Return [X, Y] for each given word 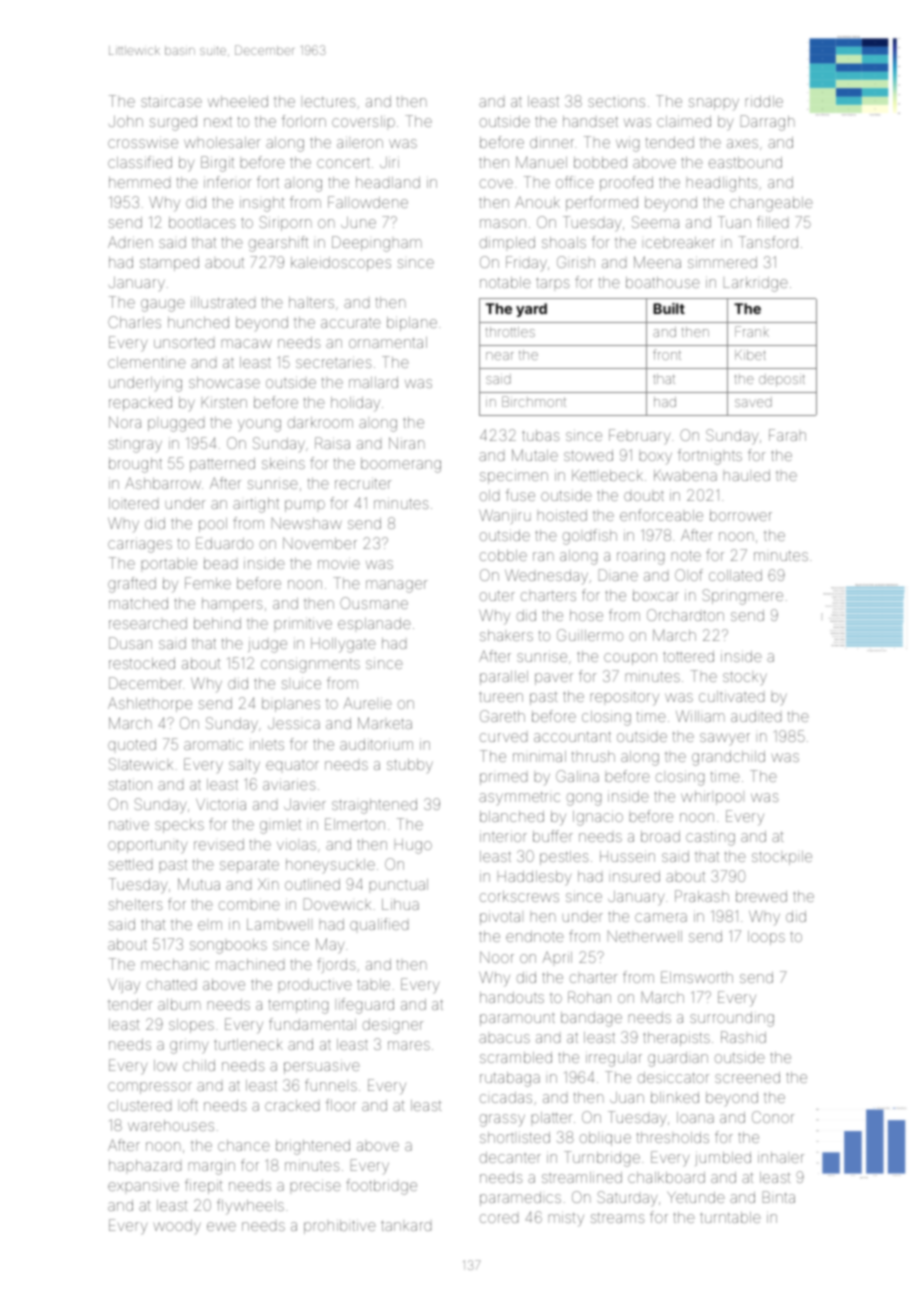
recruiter [363, 483]
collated [735, 575]
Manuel [541, 162]
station [130, 784]
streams [617, 1217]
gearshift [278, 244]
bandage [591, 1019]
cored [499, 1218]
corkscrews [519, 896]
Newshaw [307, 523]
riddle [764, 101]
